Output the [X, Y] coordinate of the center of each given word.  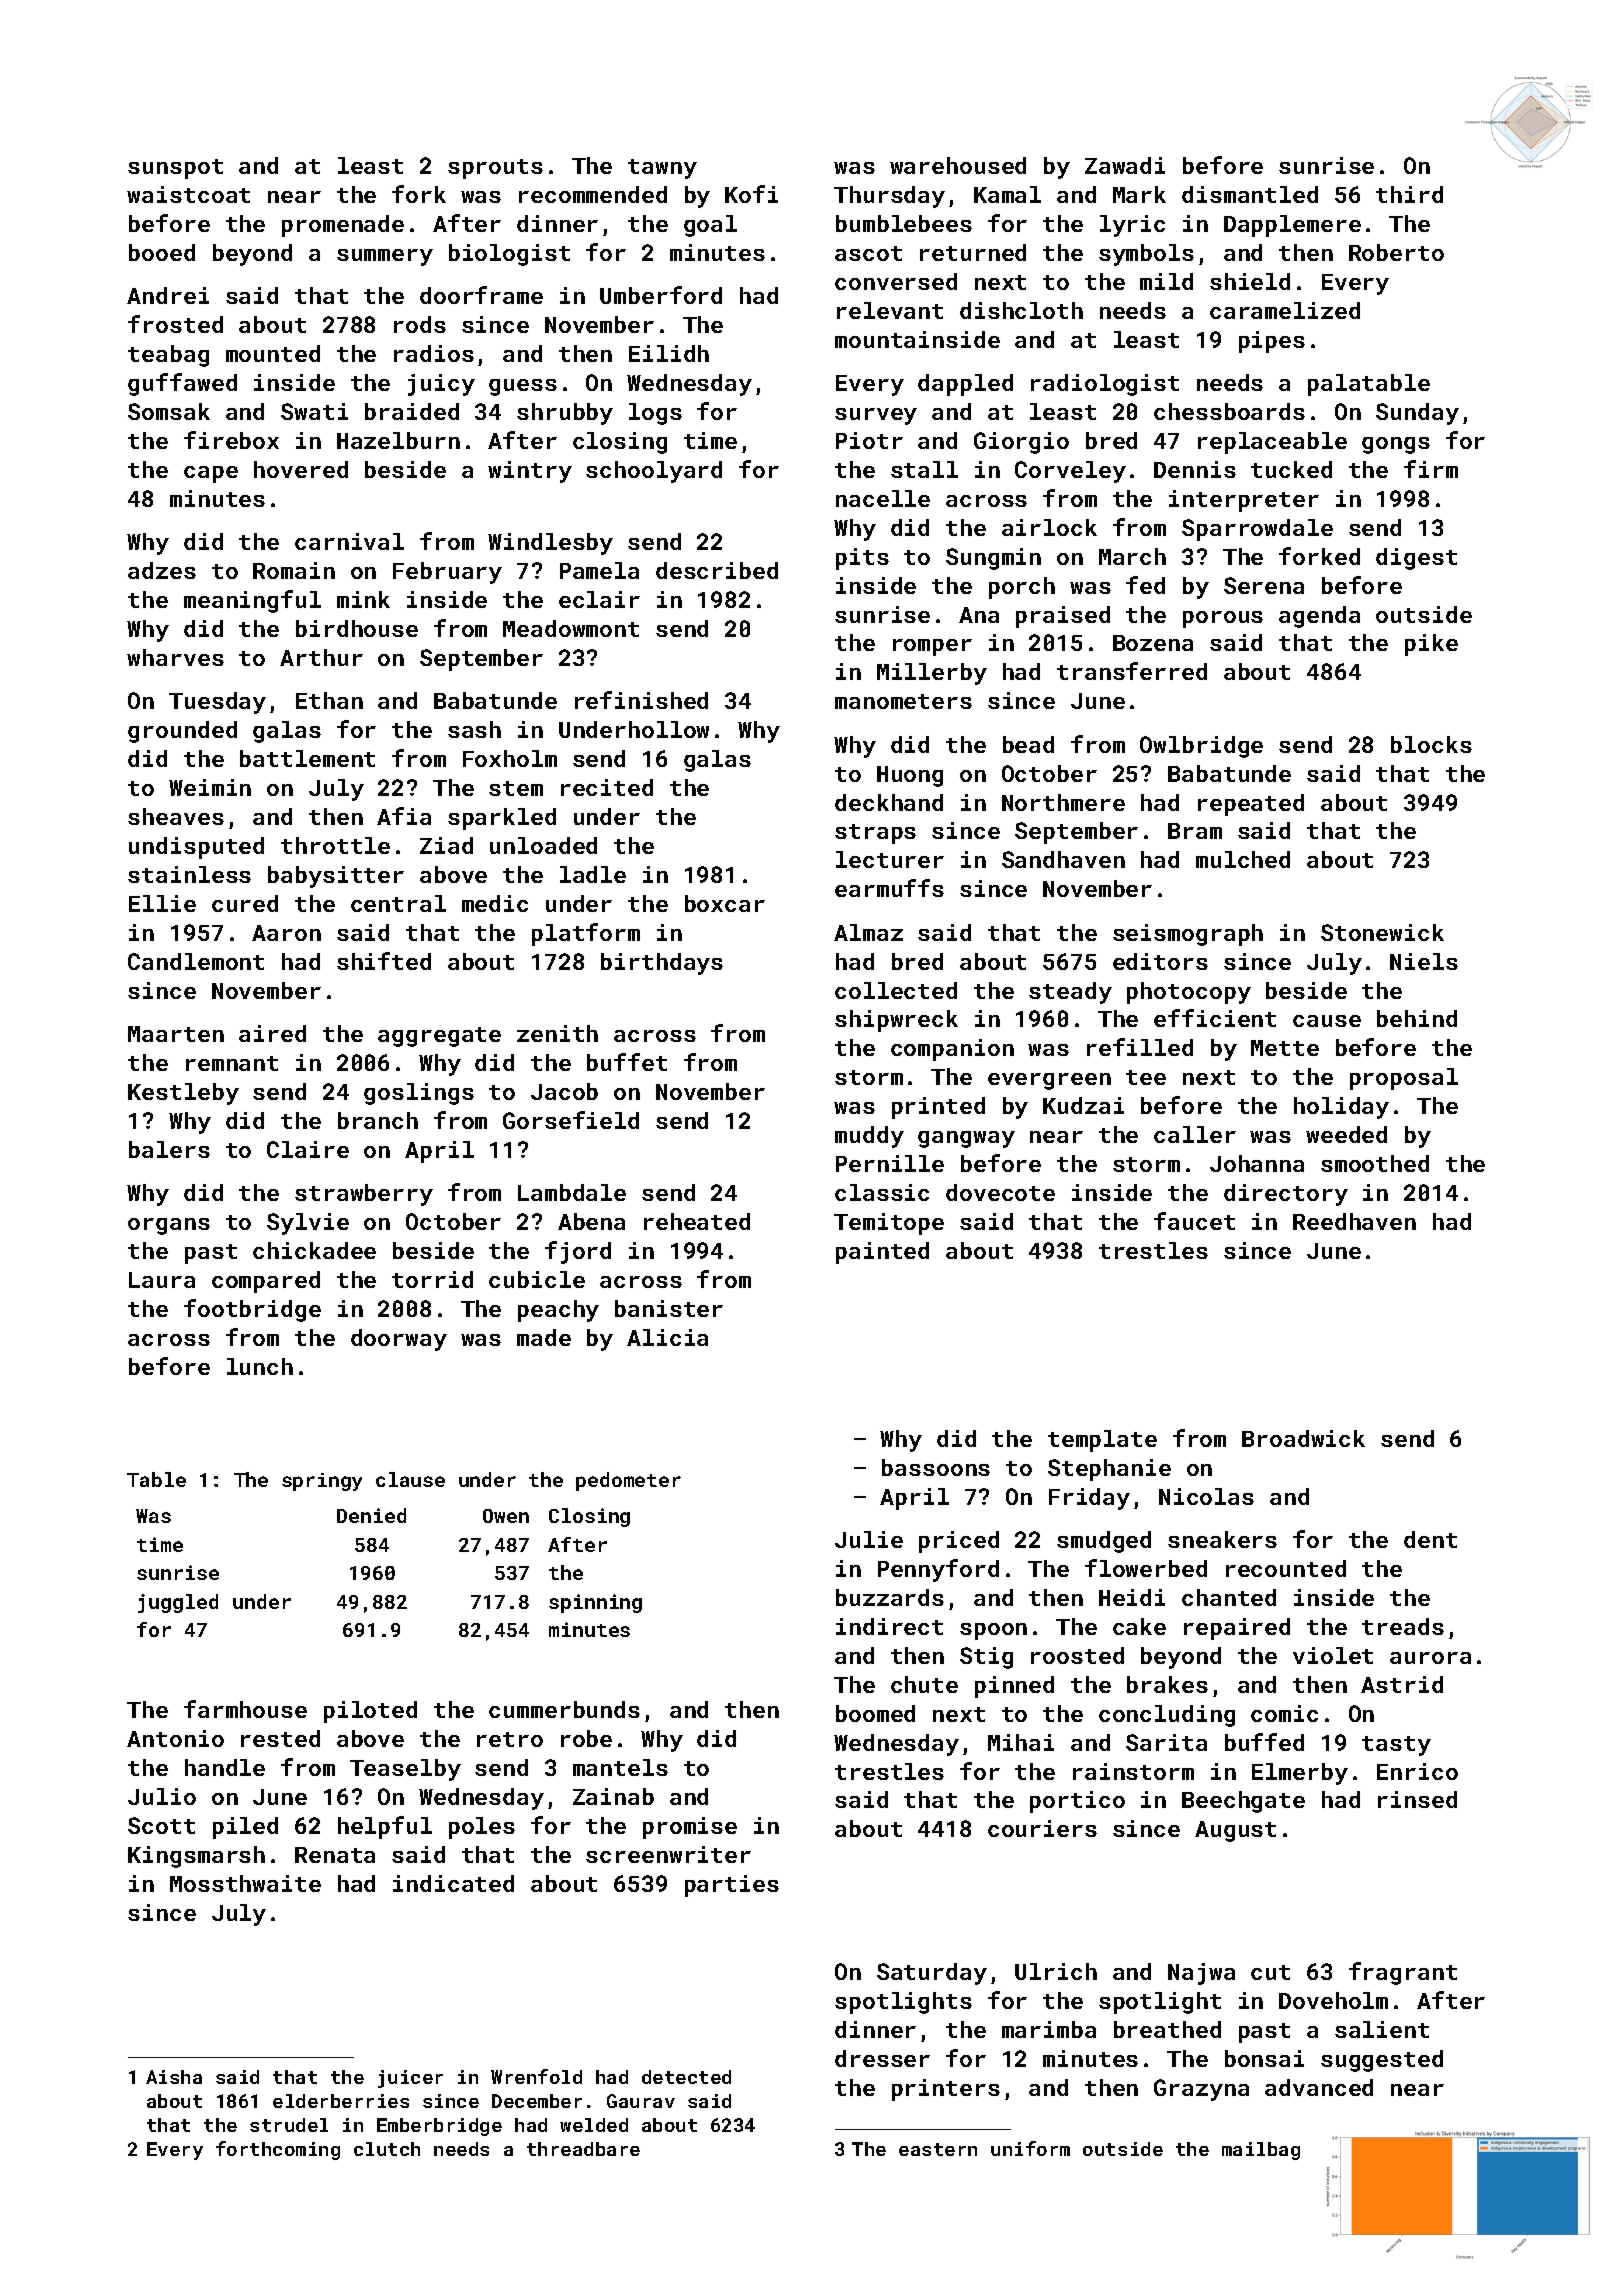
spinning [595, 1603]
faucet [1194, 1221]
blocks [1431, 744]
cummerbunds [564, 1709]
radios [434, 353]
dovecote [1000, 1192]
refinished [641, 700]
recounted [1286, 1568]
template [1102, 1441]
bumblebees [904, 223]
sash [474, 729]
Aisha [174, 2077]
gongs [1396, 445]
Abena [591, 1221]
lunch [260, 1366]
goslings [419, 1094]
